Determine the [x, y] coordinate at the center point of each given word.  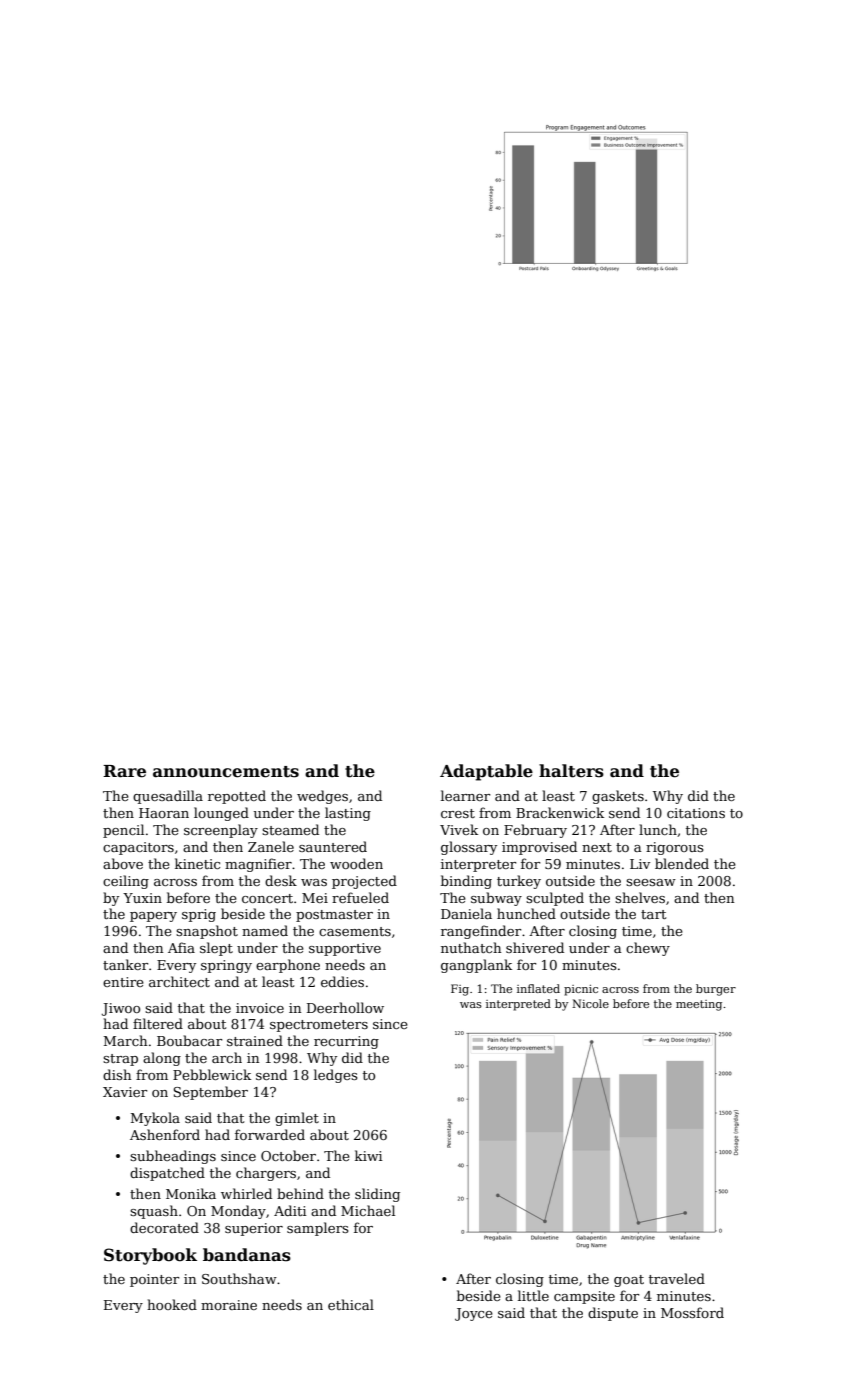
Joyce [474, 1314]
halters [571, 771]
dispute [613, 1314]
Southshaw [239, 1278]
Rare [124, 771]
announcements [226, 772]
